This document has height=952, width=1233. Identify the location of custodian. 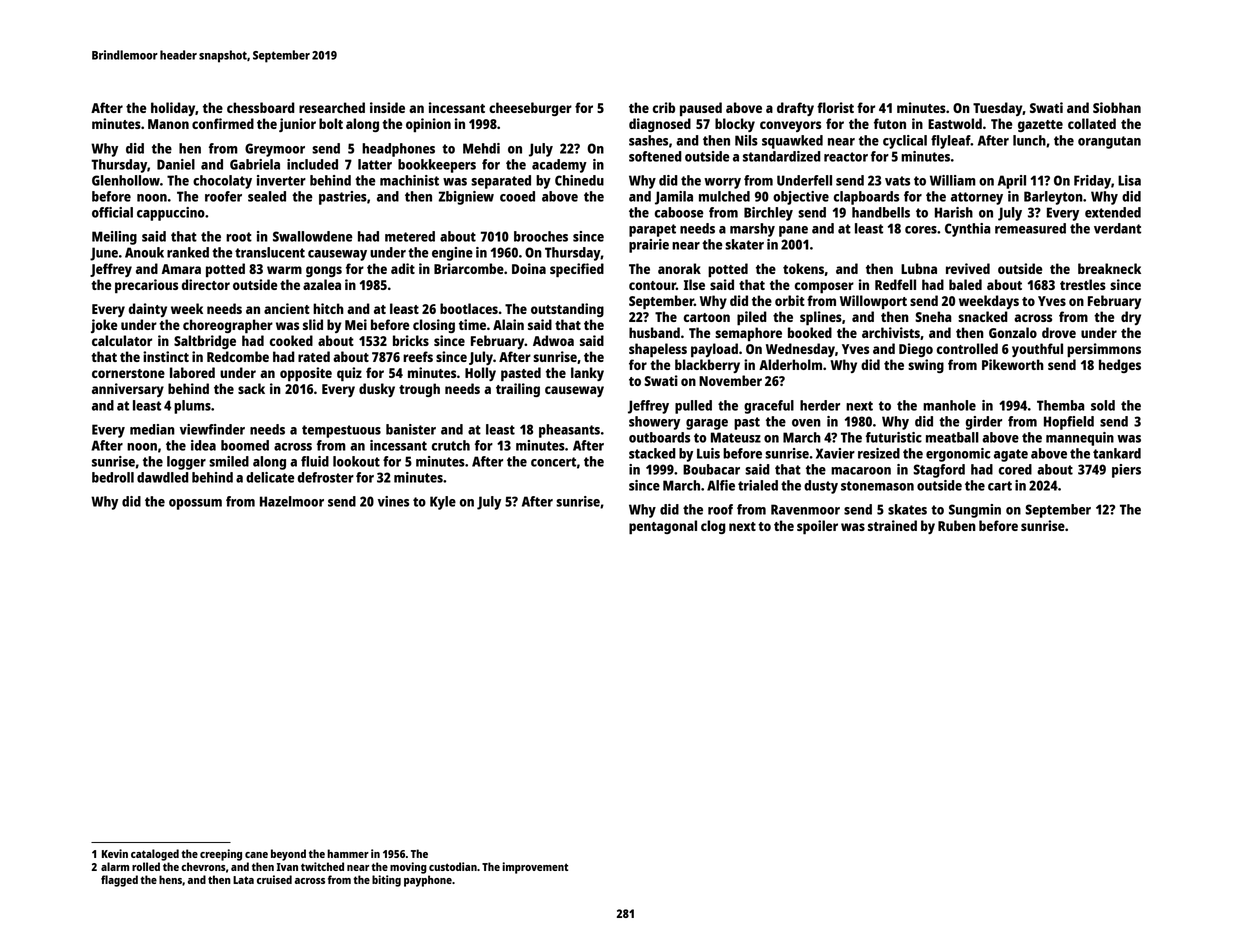
(453, 866).
